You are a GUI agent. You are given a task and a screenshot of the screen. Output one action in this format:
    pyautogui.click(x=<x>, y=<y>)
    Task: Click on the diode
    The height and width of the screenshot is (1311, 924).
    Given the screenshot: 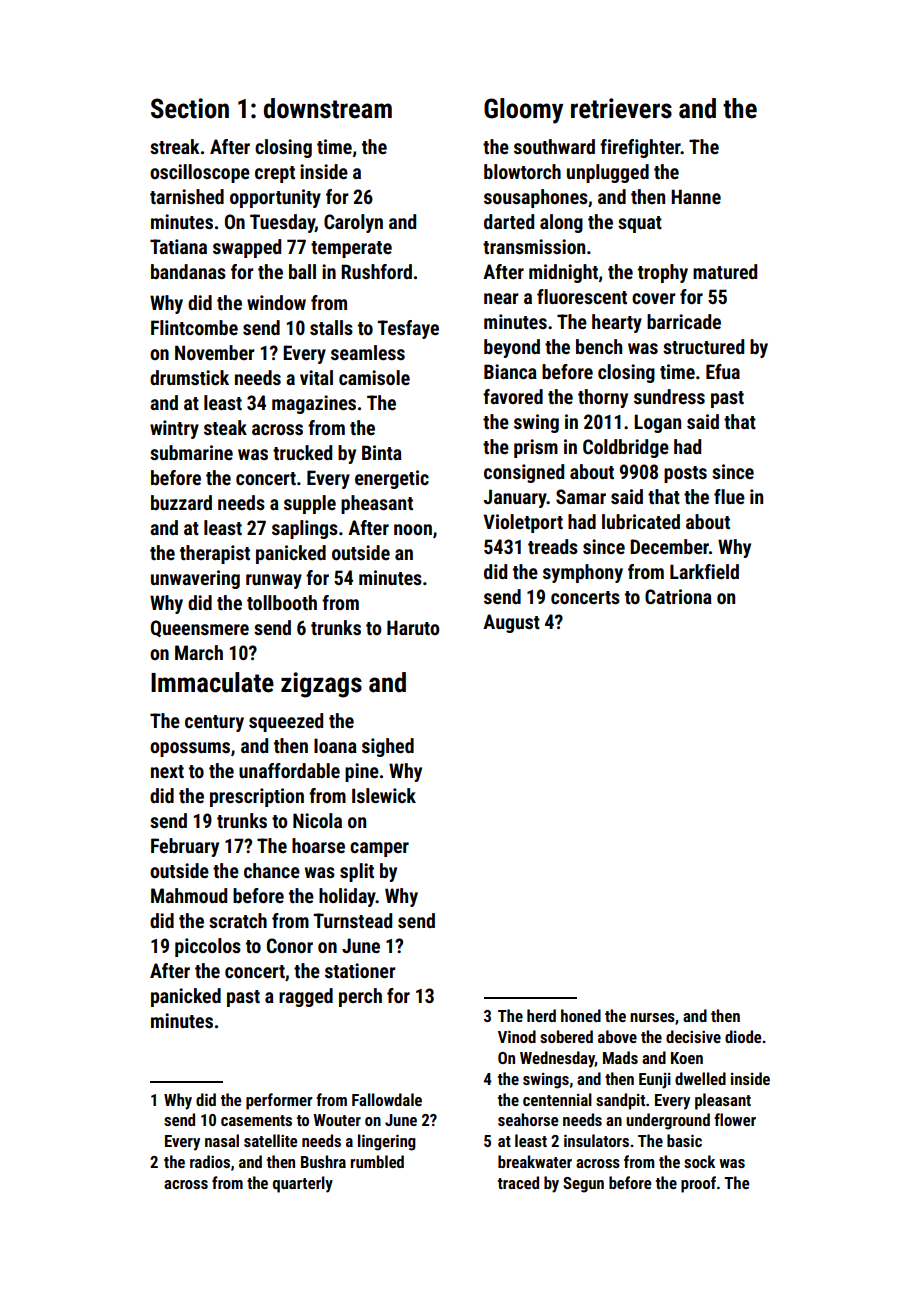 What is the action you would take?
    pyautogui.click(x=743, y=1036)
